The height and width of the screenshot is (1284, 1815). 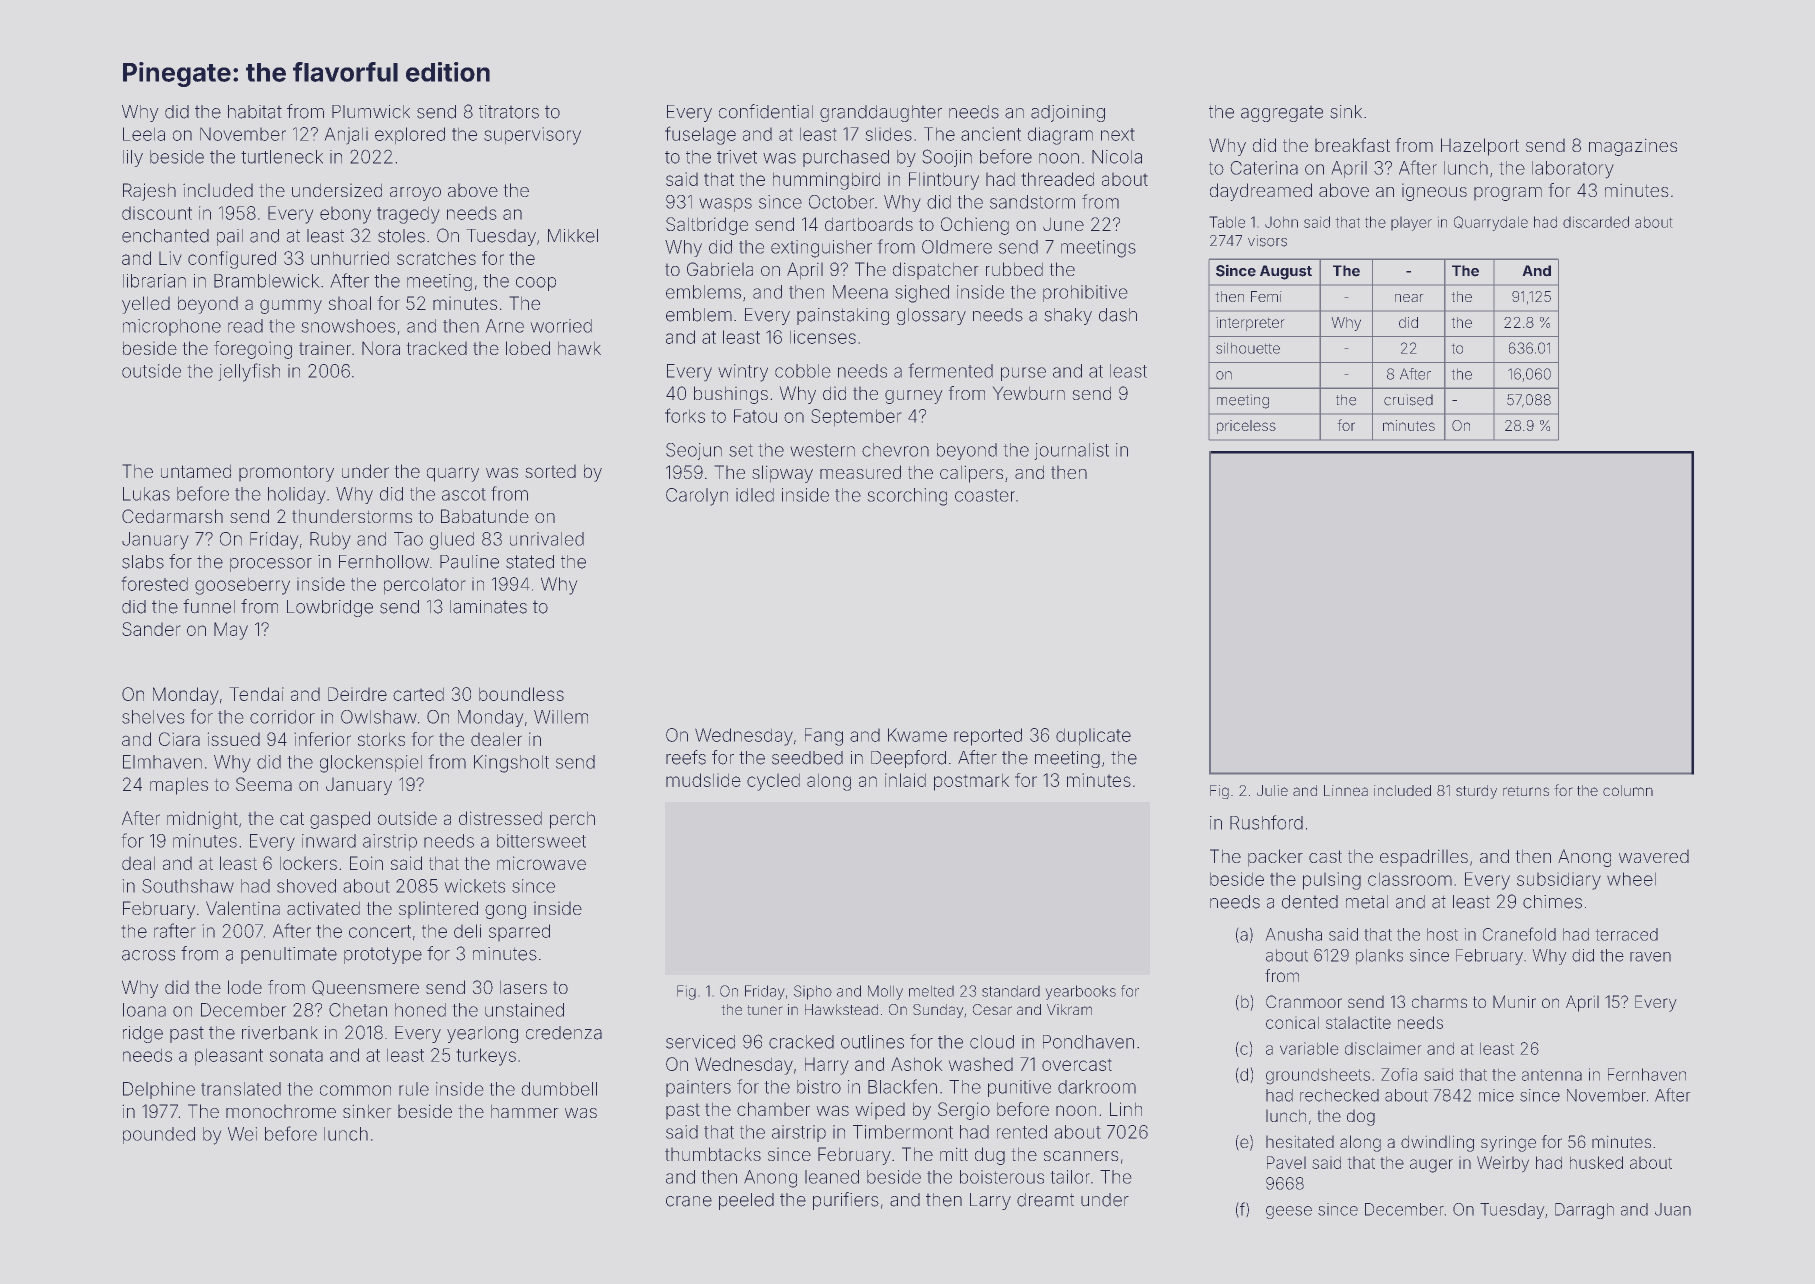 What do you see at coordinates (773, 782) in the screenshot?
I see `cycled` at bounding box center [773, 782].
